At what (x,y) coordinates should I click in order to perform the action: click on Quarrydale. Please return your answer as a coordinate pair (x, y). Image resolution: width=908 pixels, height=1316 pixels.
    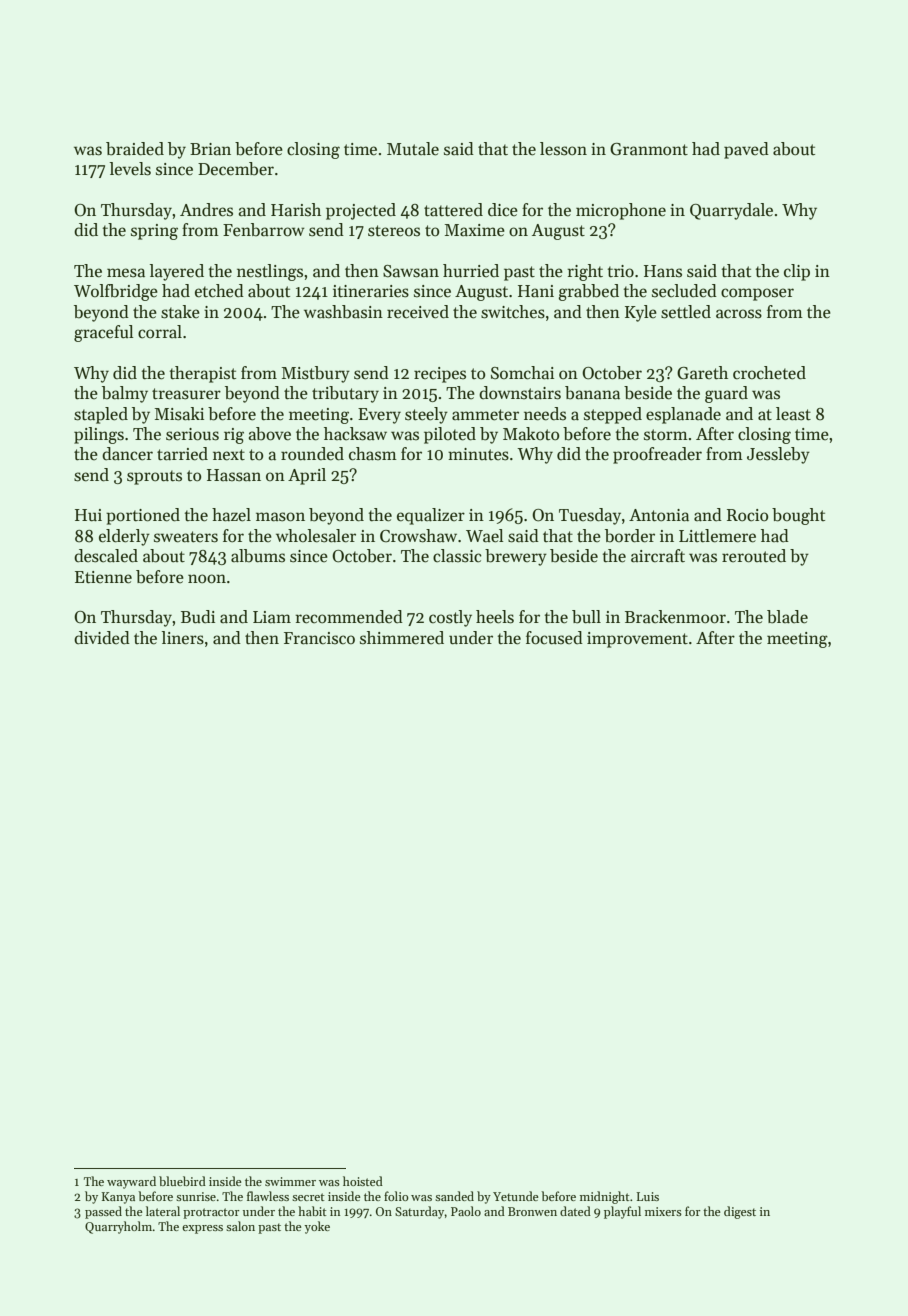
    Looking at the image, I should click on (731, 211).
